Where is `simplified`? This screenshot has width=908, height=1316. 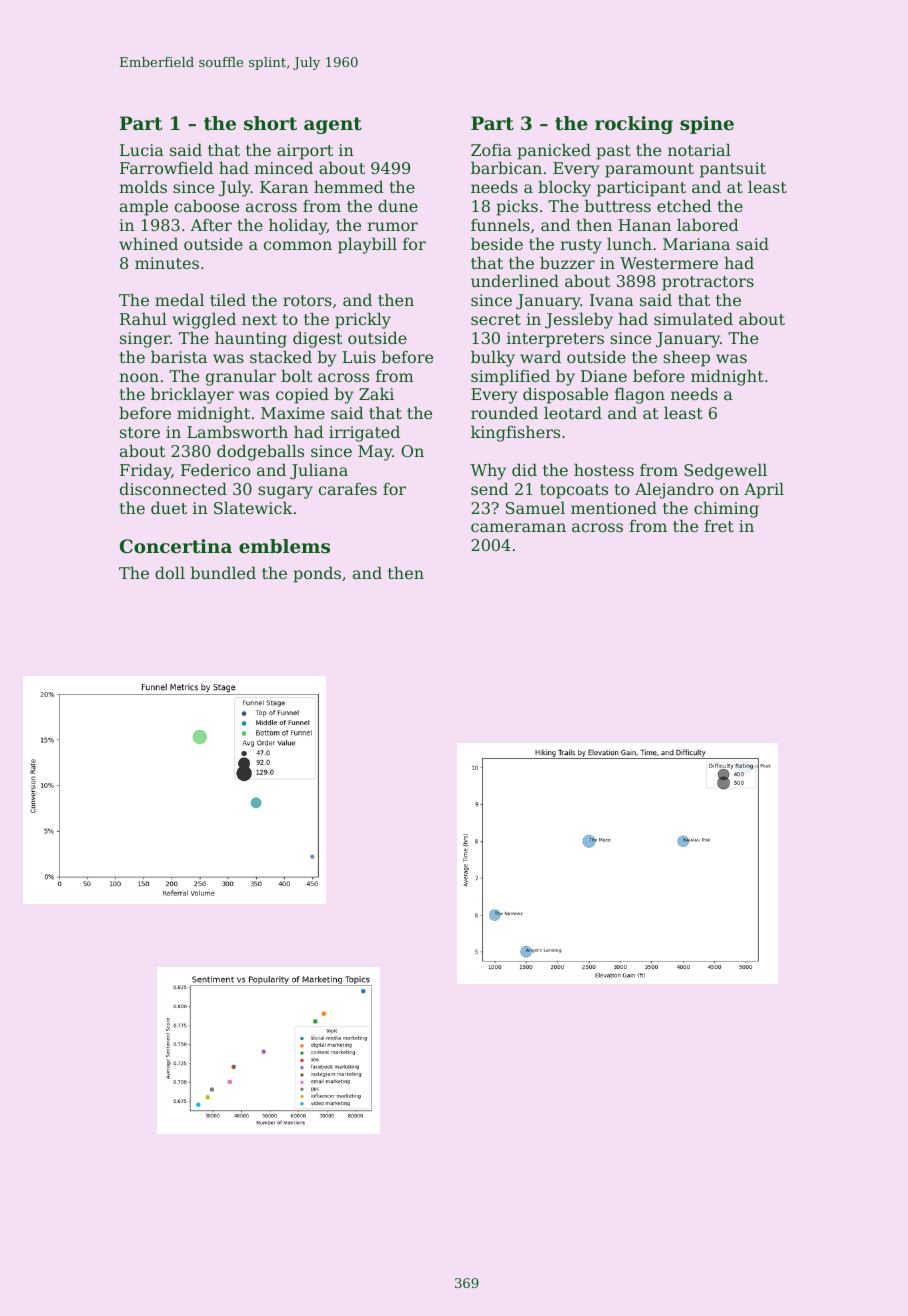
simplified is located at coordinates (510, 378).
